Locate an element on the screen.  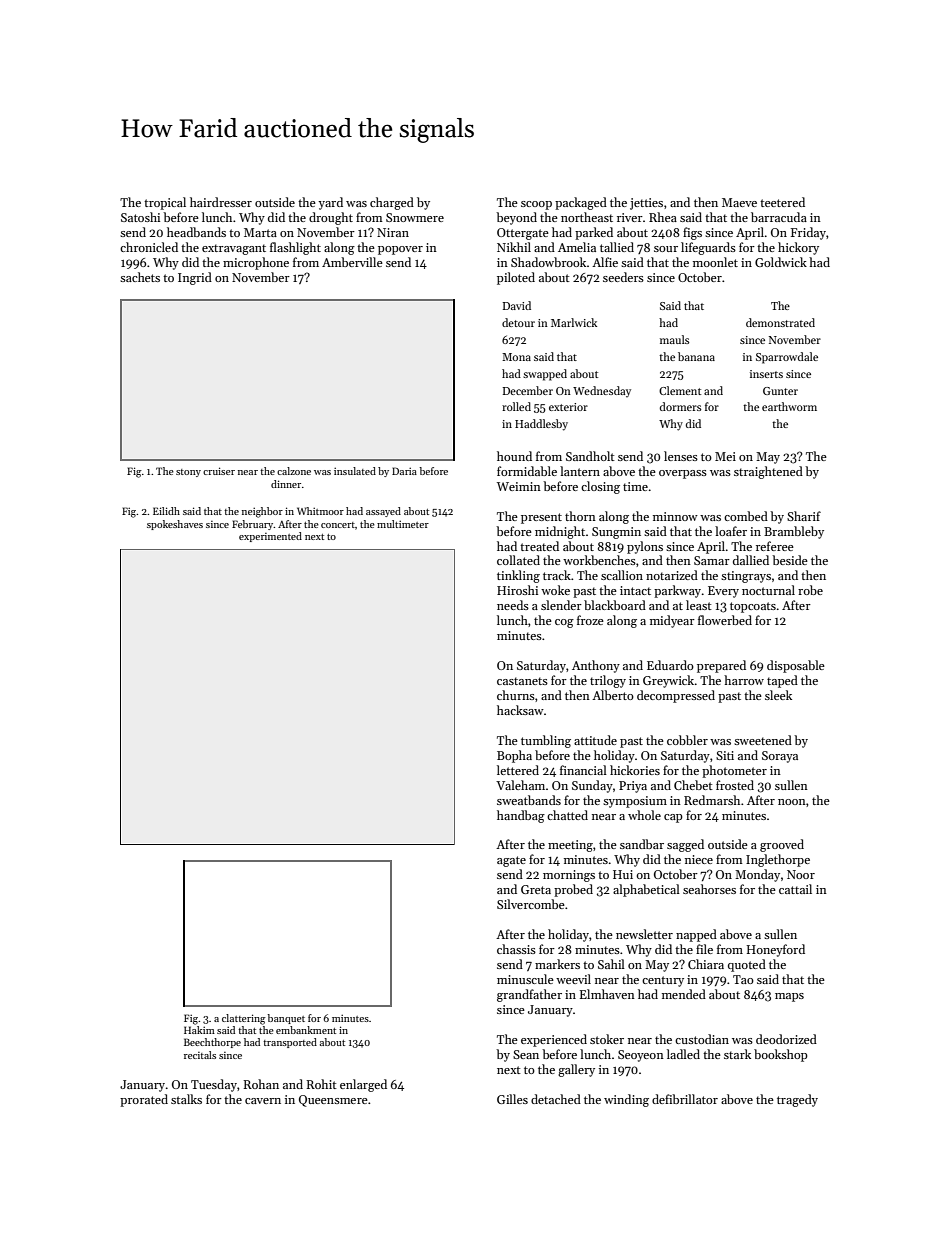
clattering is located at coordinates (244, 1019).
